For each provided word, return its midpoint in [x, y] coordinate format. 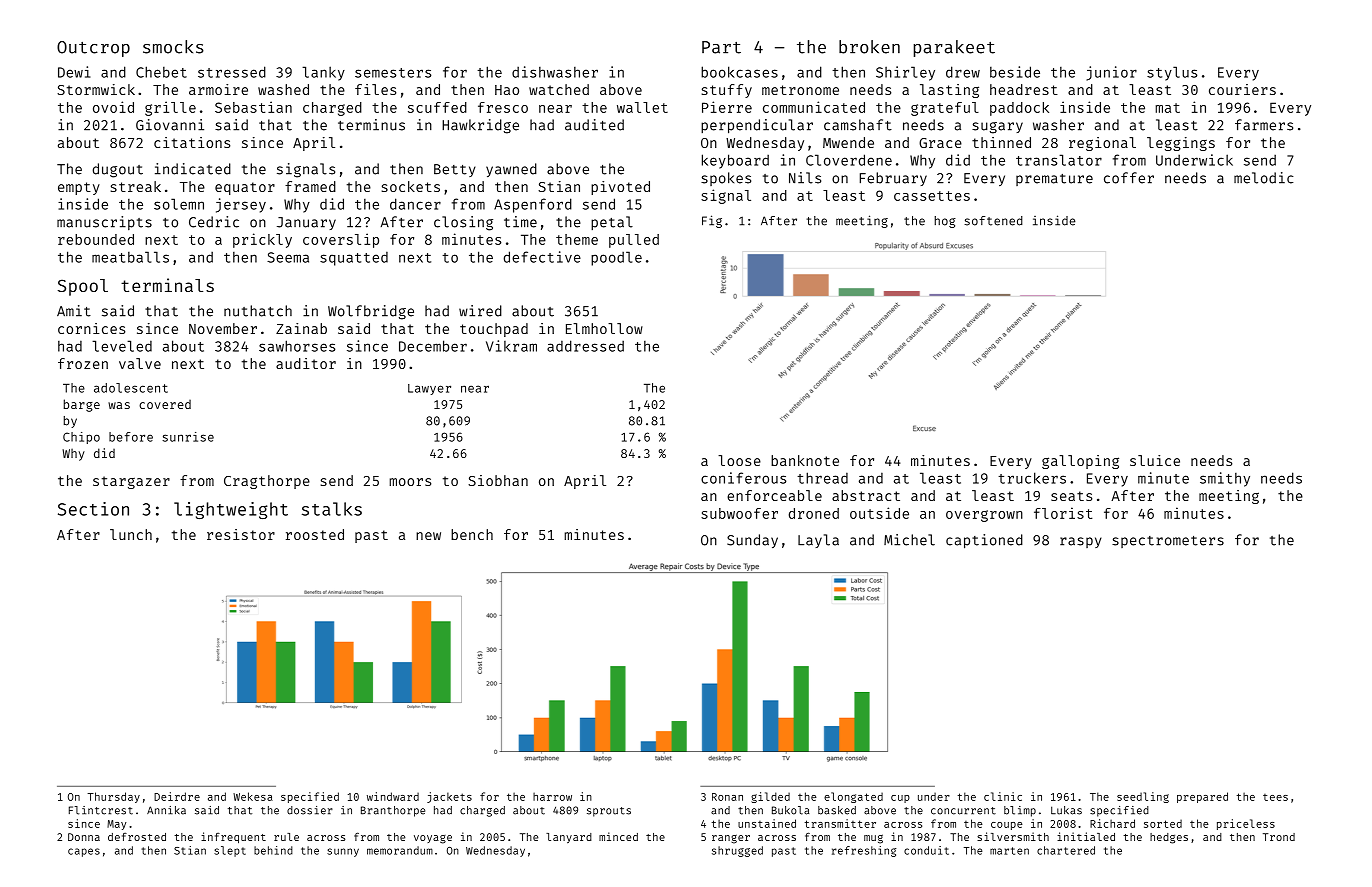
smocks [173, 47]
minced [618, 836]
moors [410, 482]
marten [1009, 851]
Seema [288, 257]
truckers [1032, 478]
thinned [1001, 142]
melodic [1263, 178]
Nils [805, 178]
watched [559, 89]
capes [84, 852]
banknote [805, 460]
